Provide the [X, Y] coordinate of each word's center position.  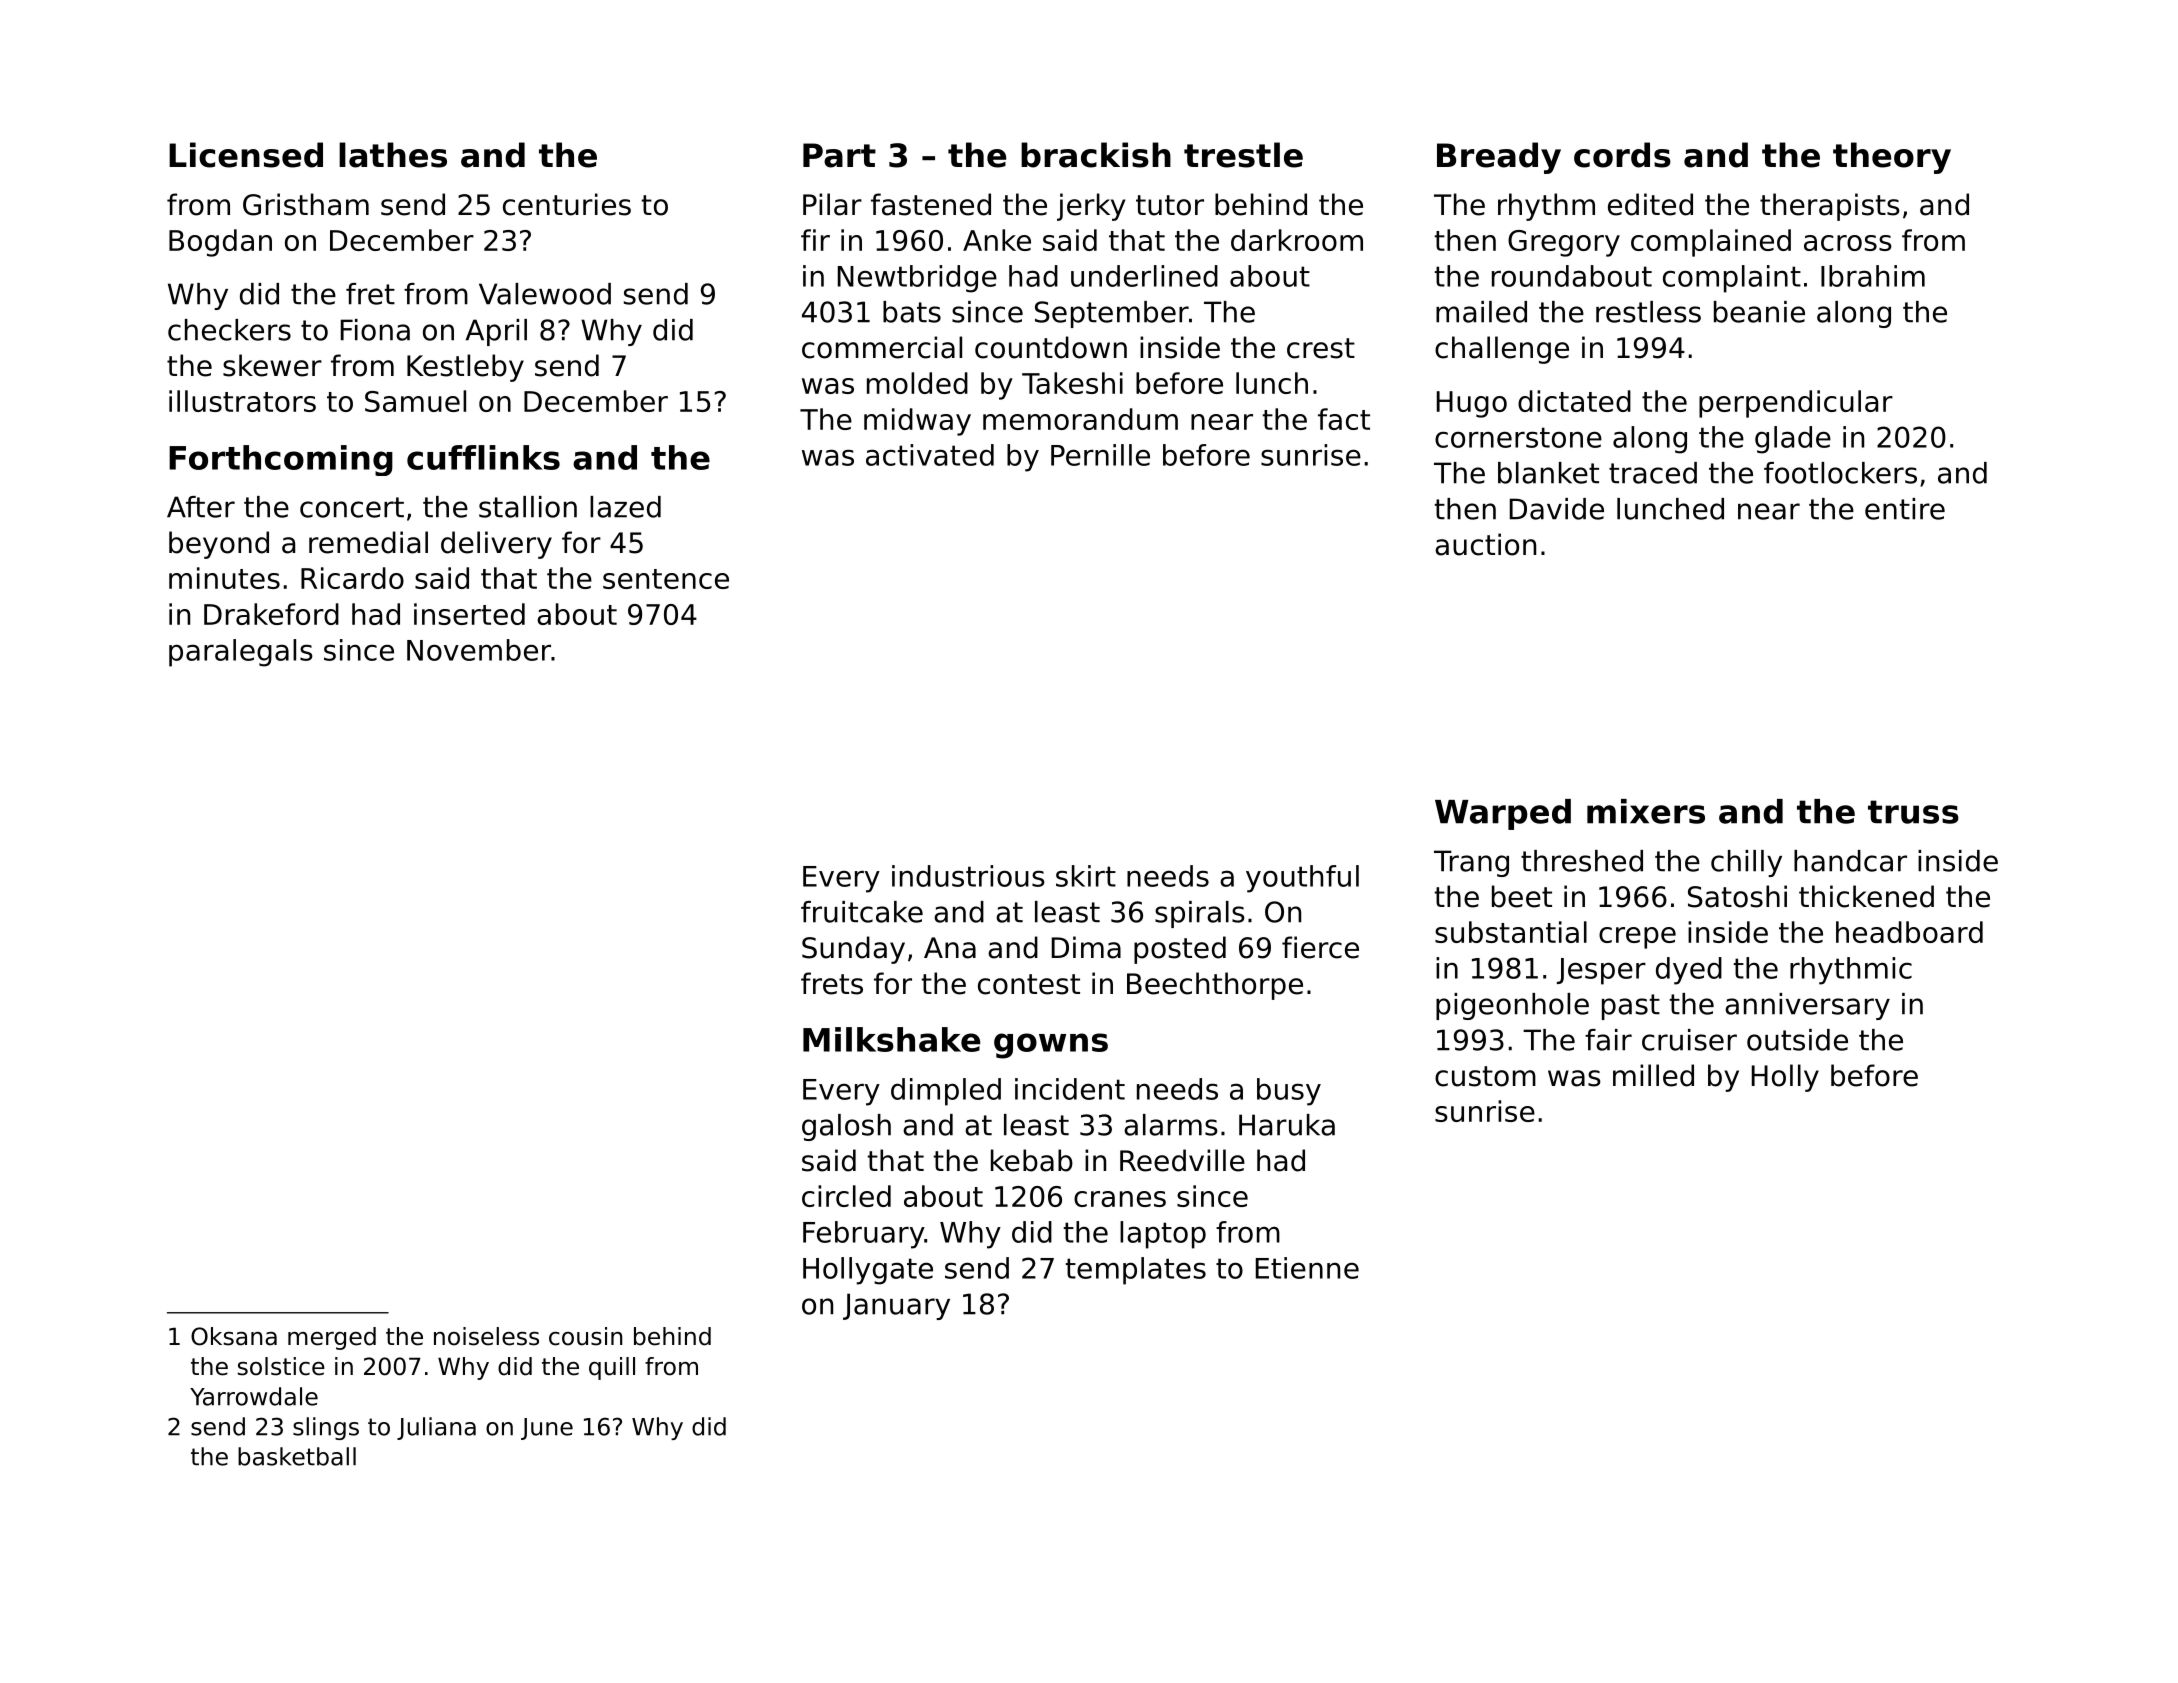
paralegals [241, 653]
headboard [1909, 932]
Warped [1503, 814]
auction [1485, 544]
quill [612, 1368]
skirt [1086, 876]
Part [839, 155]
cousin [585, 1336]
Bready [1499, 158]
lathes [393, 155]
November [479, 650]
